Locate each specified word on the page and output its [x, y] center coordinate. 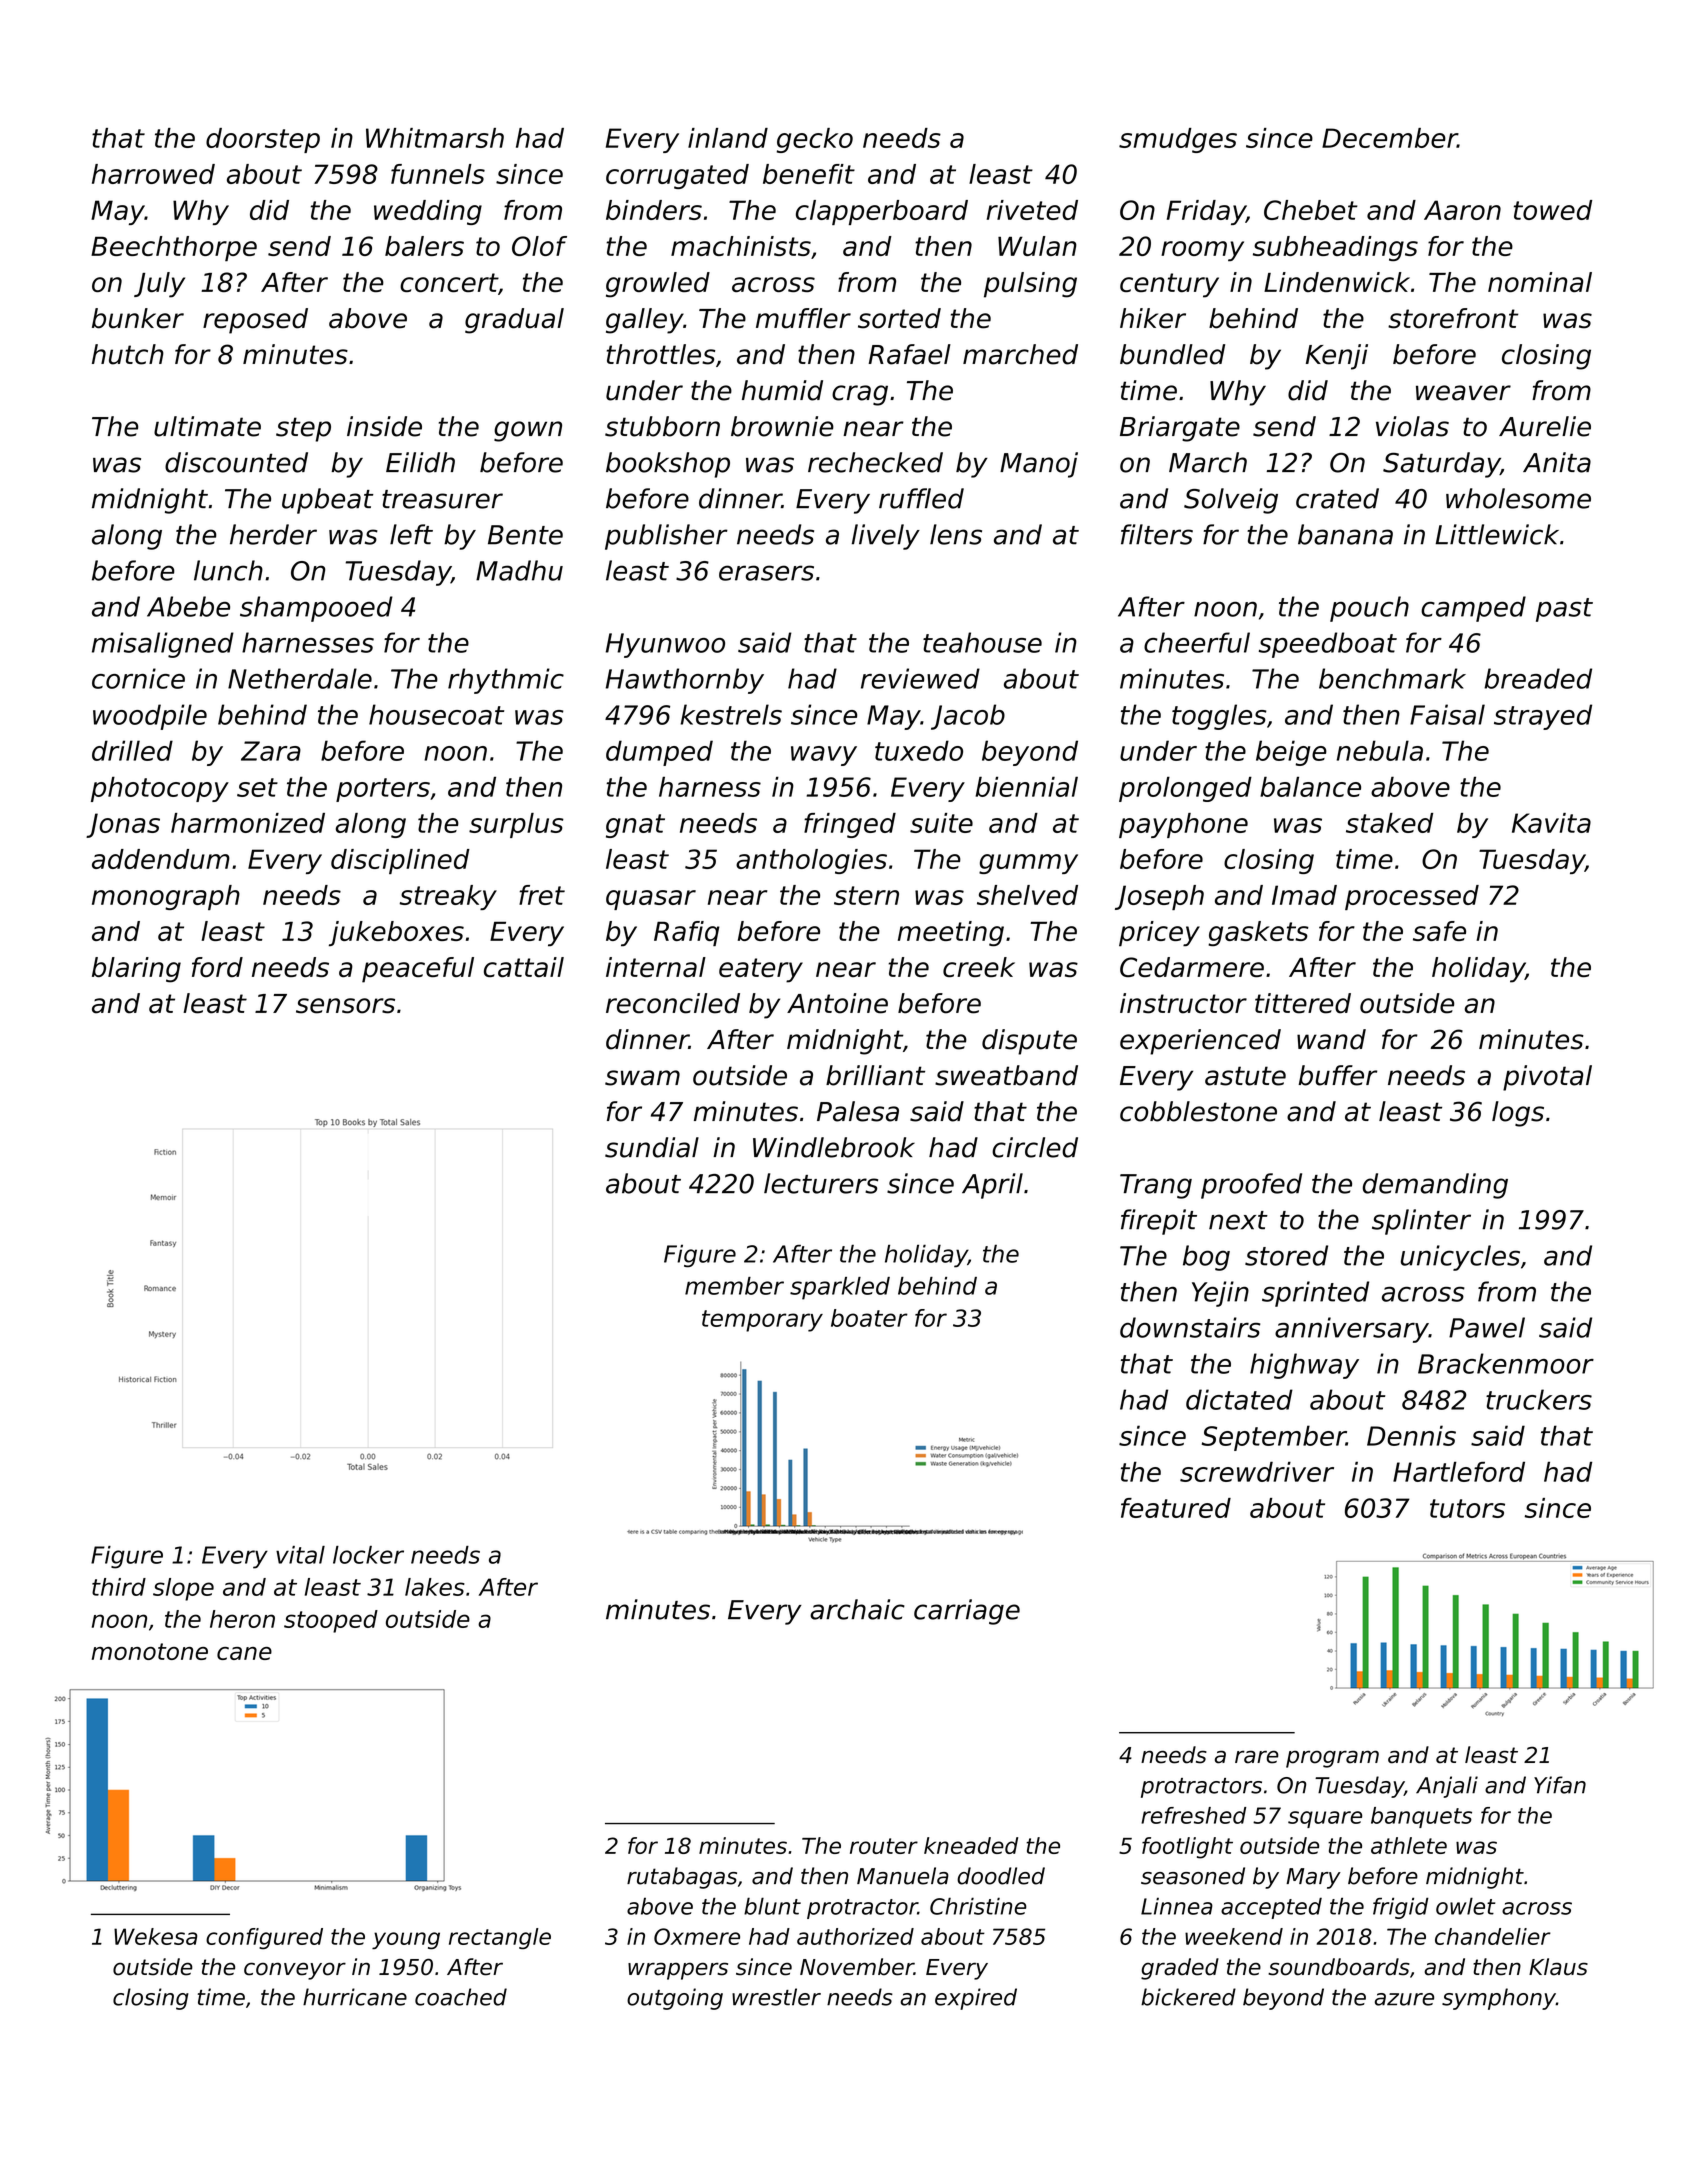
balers [424, 246]
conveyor [295, 1971]
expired [976, 1999]
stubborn [662, 426]
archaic [857, 1609]
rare [1257, 1757]
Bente [525, 535]
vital [300, 1555]
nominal [1540, 282]
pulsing [1030, 285]
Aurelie [1545, 426]
